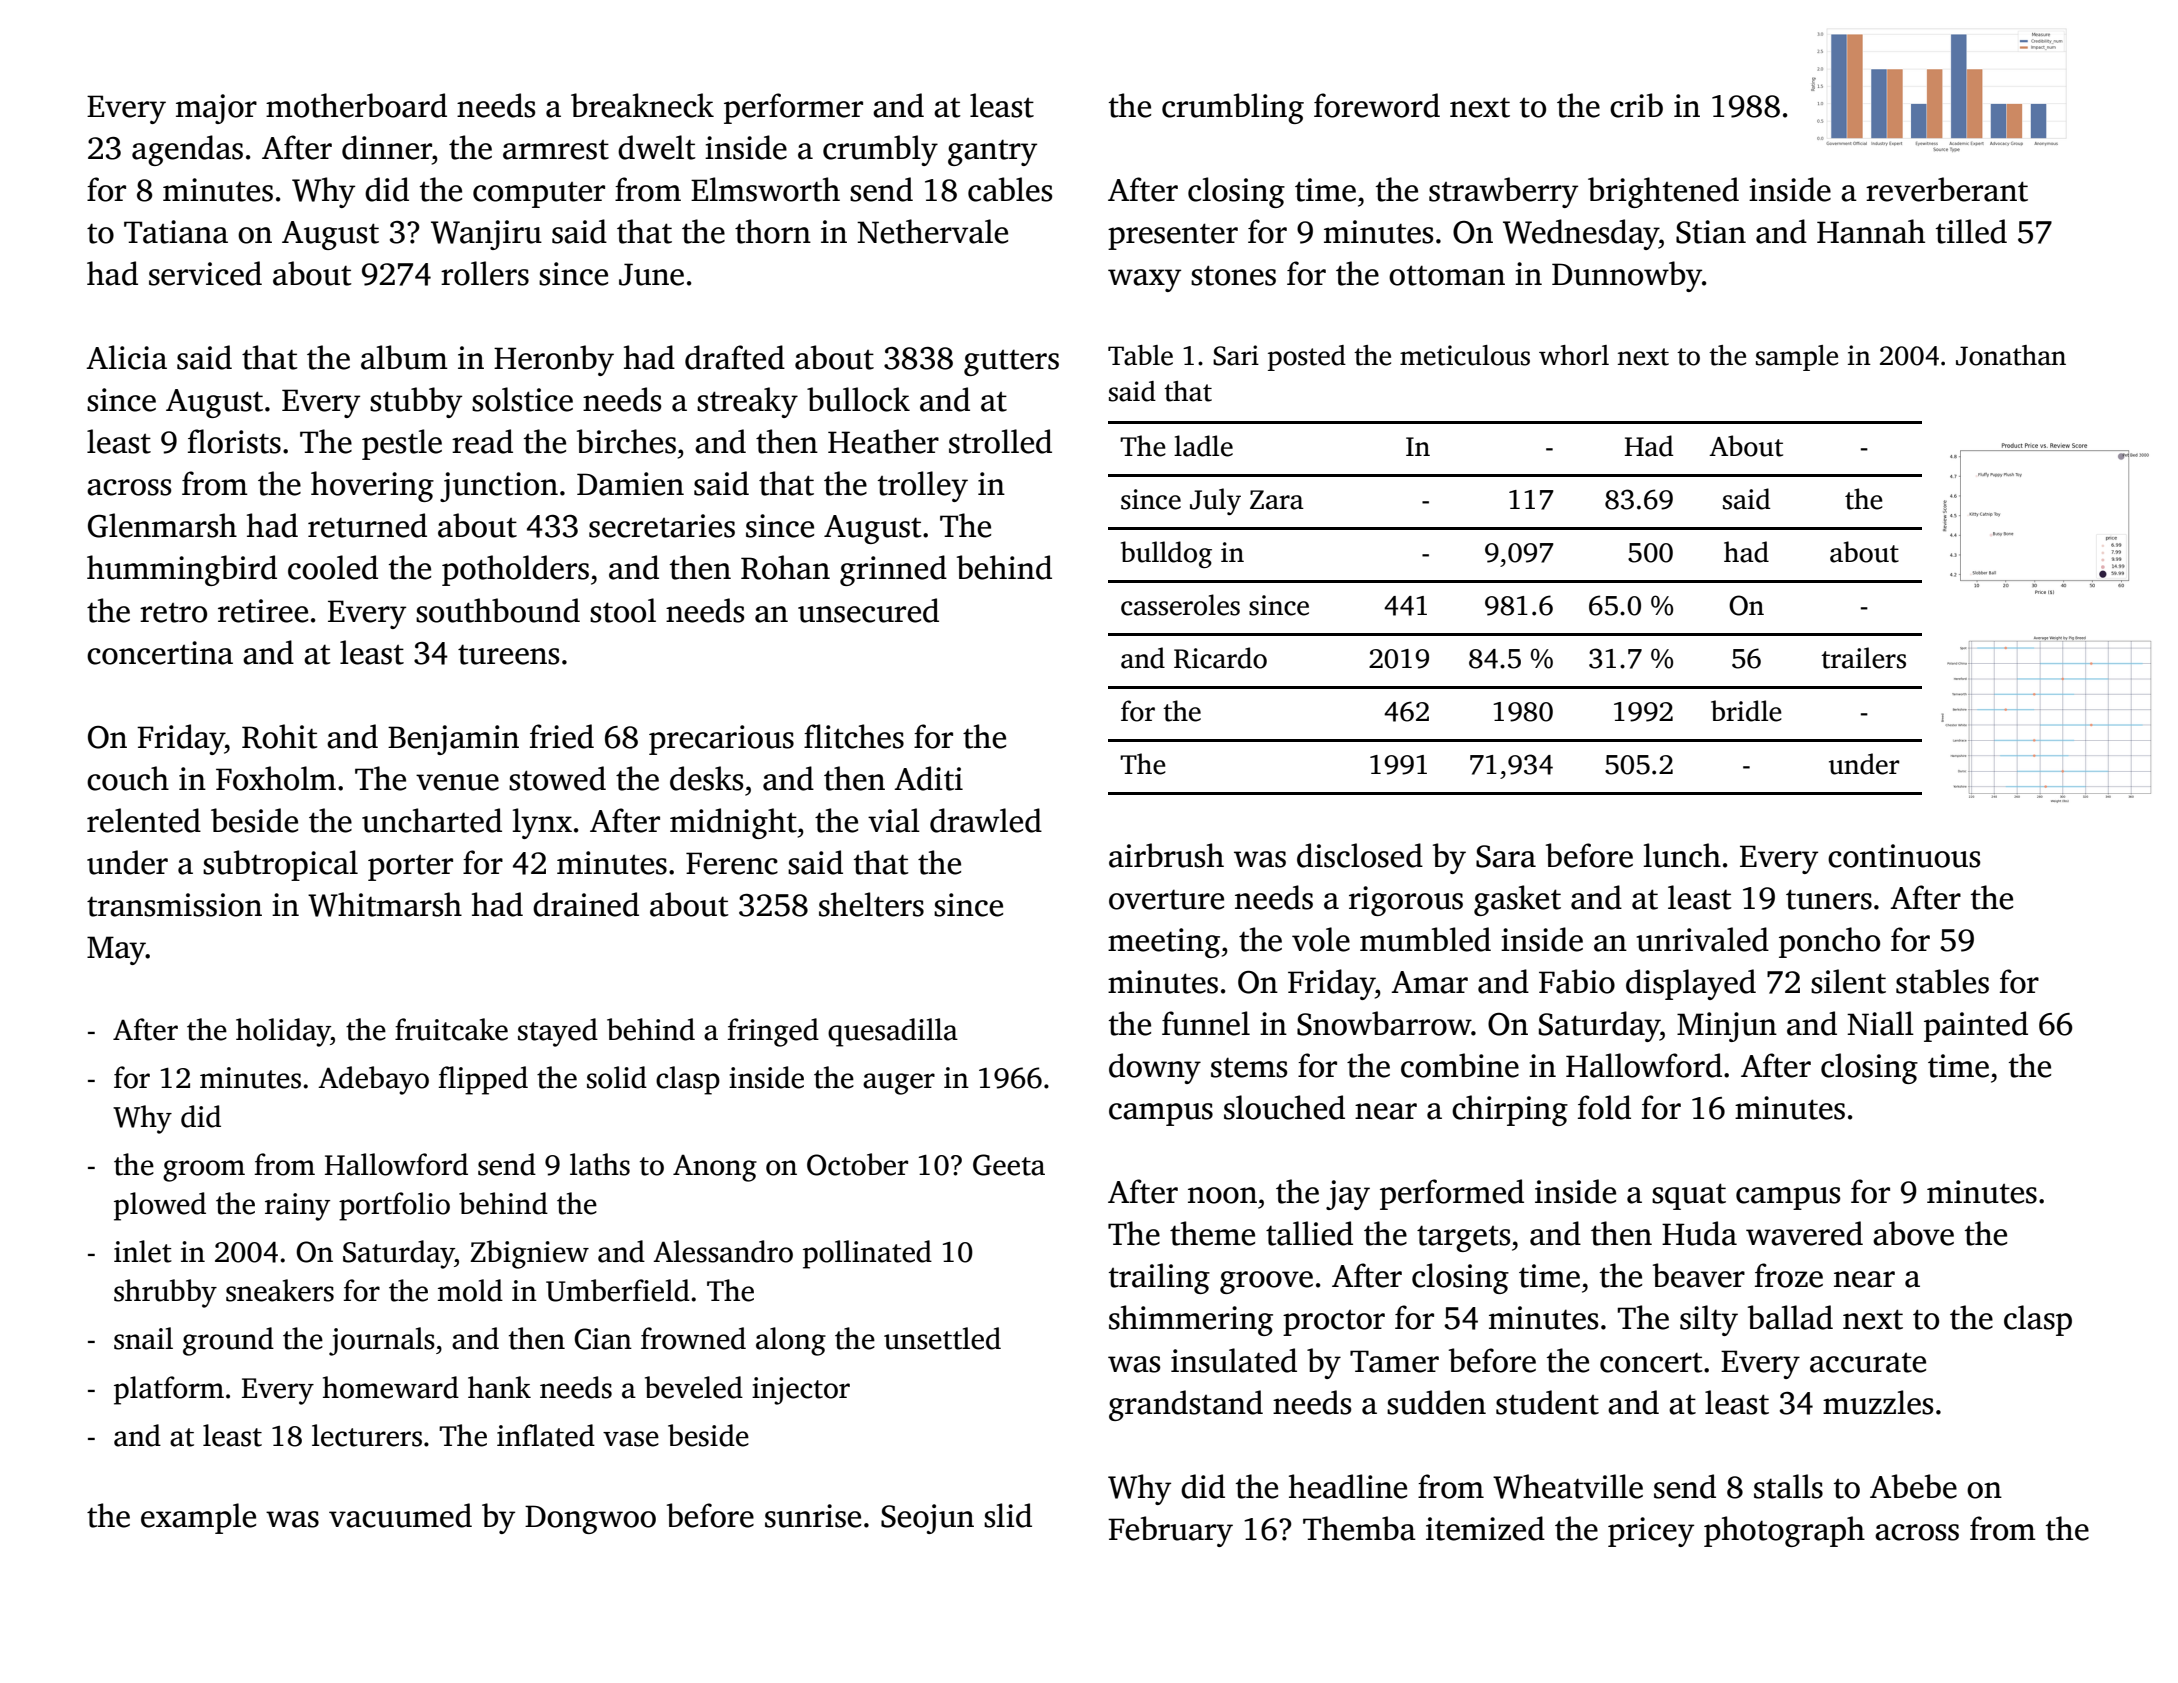  I want to click on Rohan, so click(785, 567).
